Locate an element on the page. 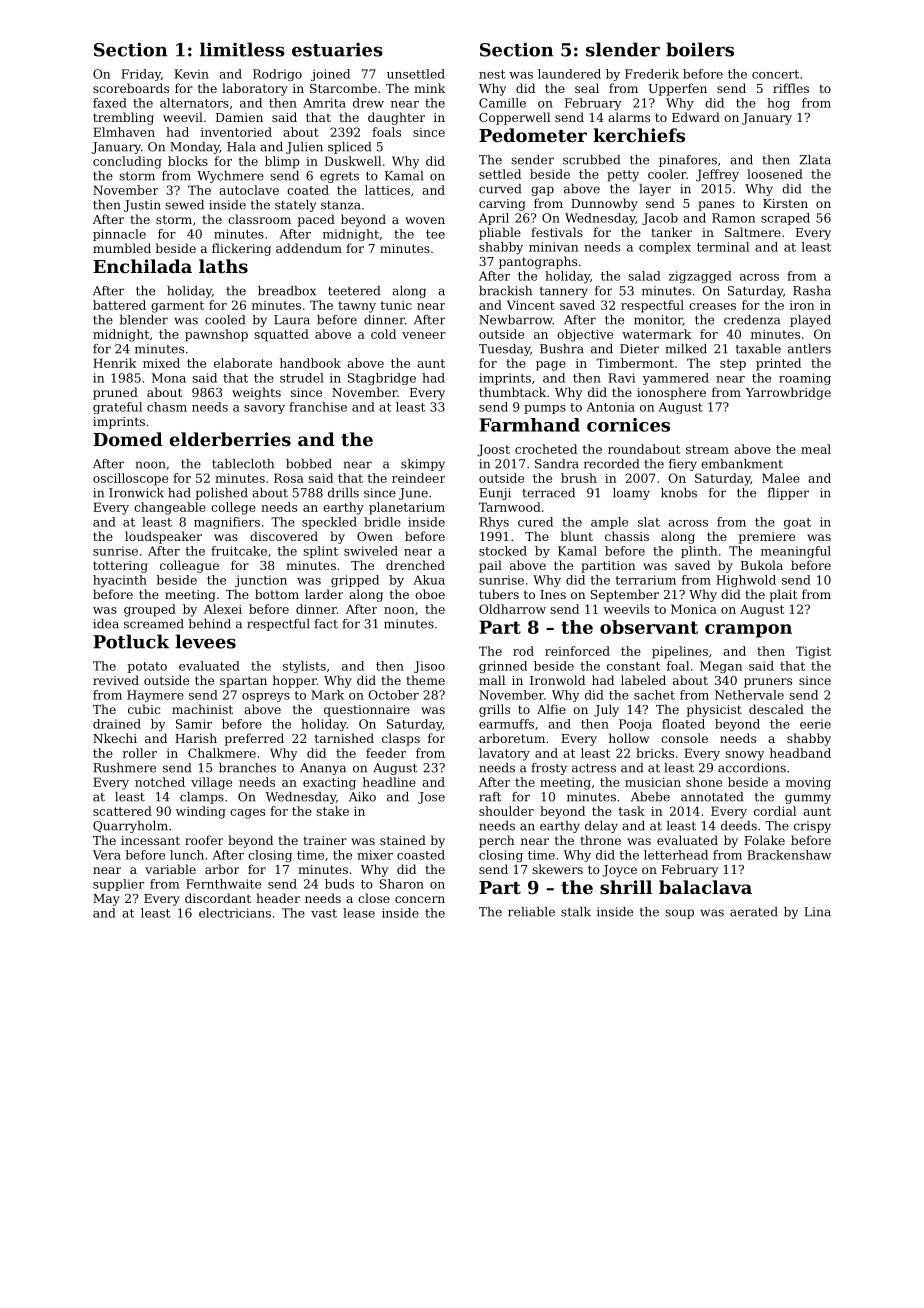 This document has width=924, height=1308. mixer is located at coordinates (375, 855).
